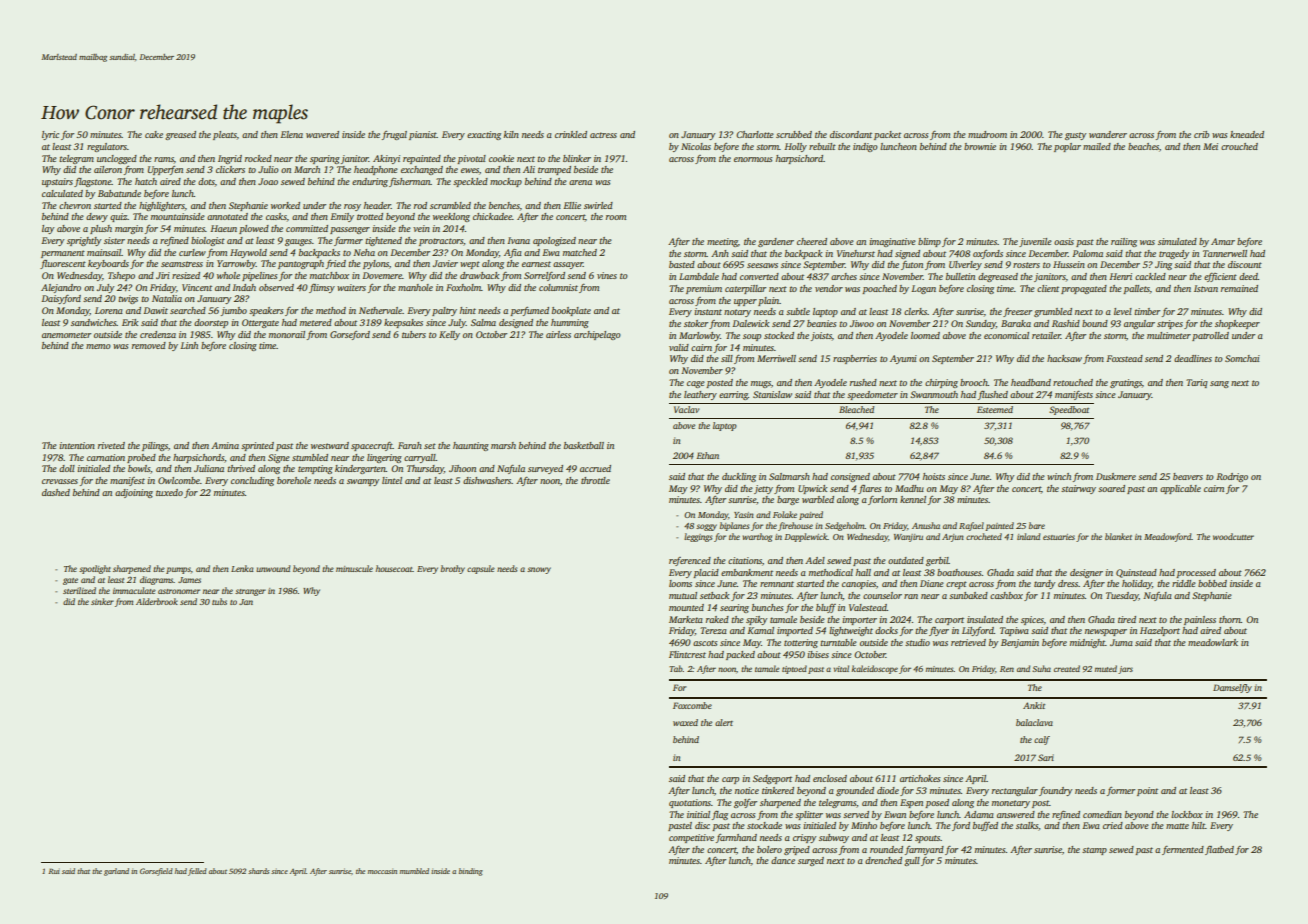  I want to click on woodcutter, so click(1233, 536).
